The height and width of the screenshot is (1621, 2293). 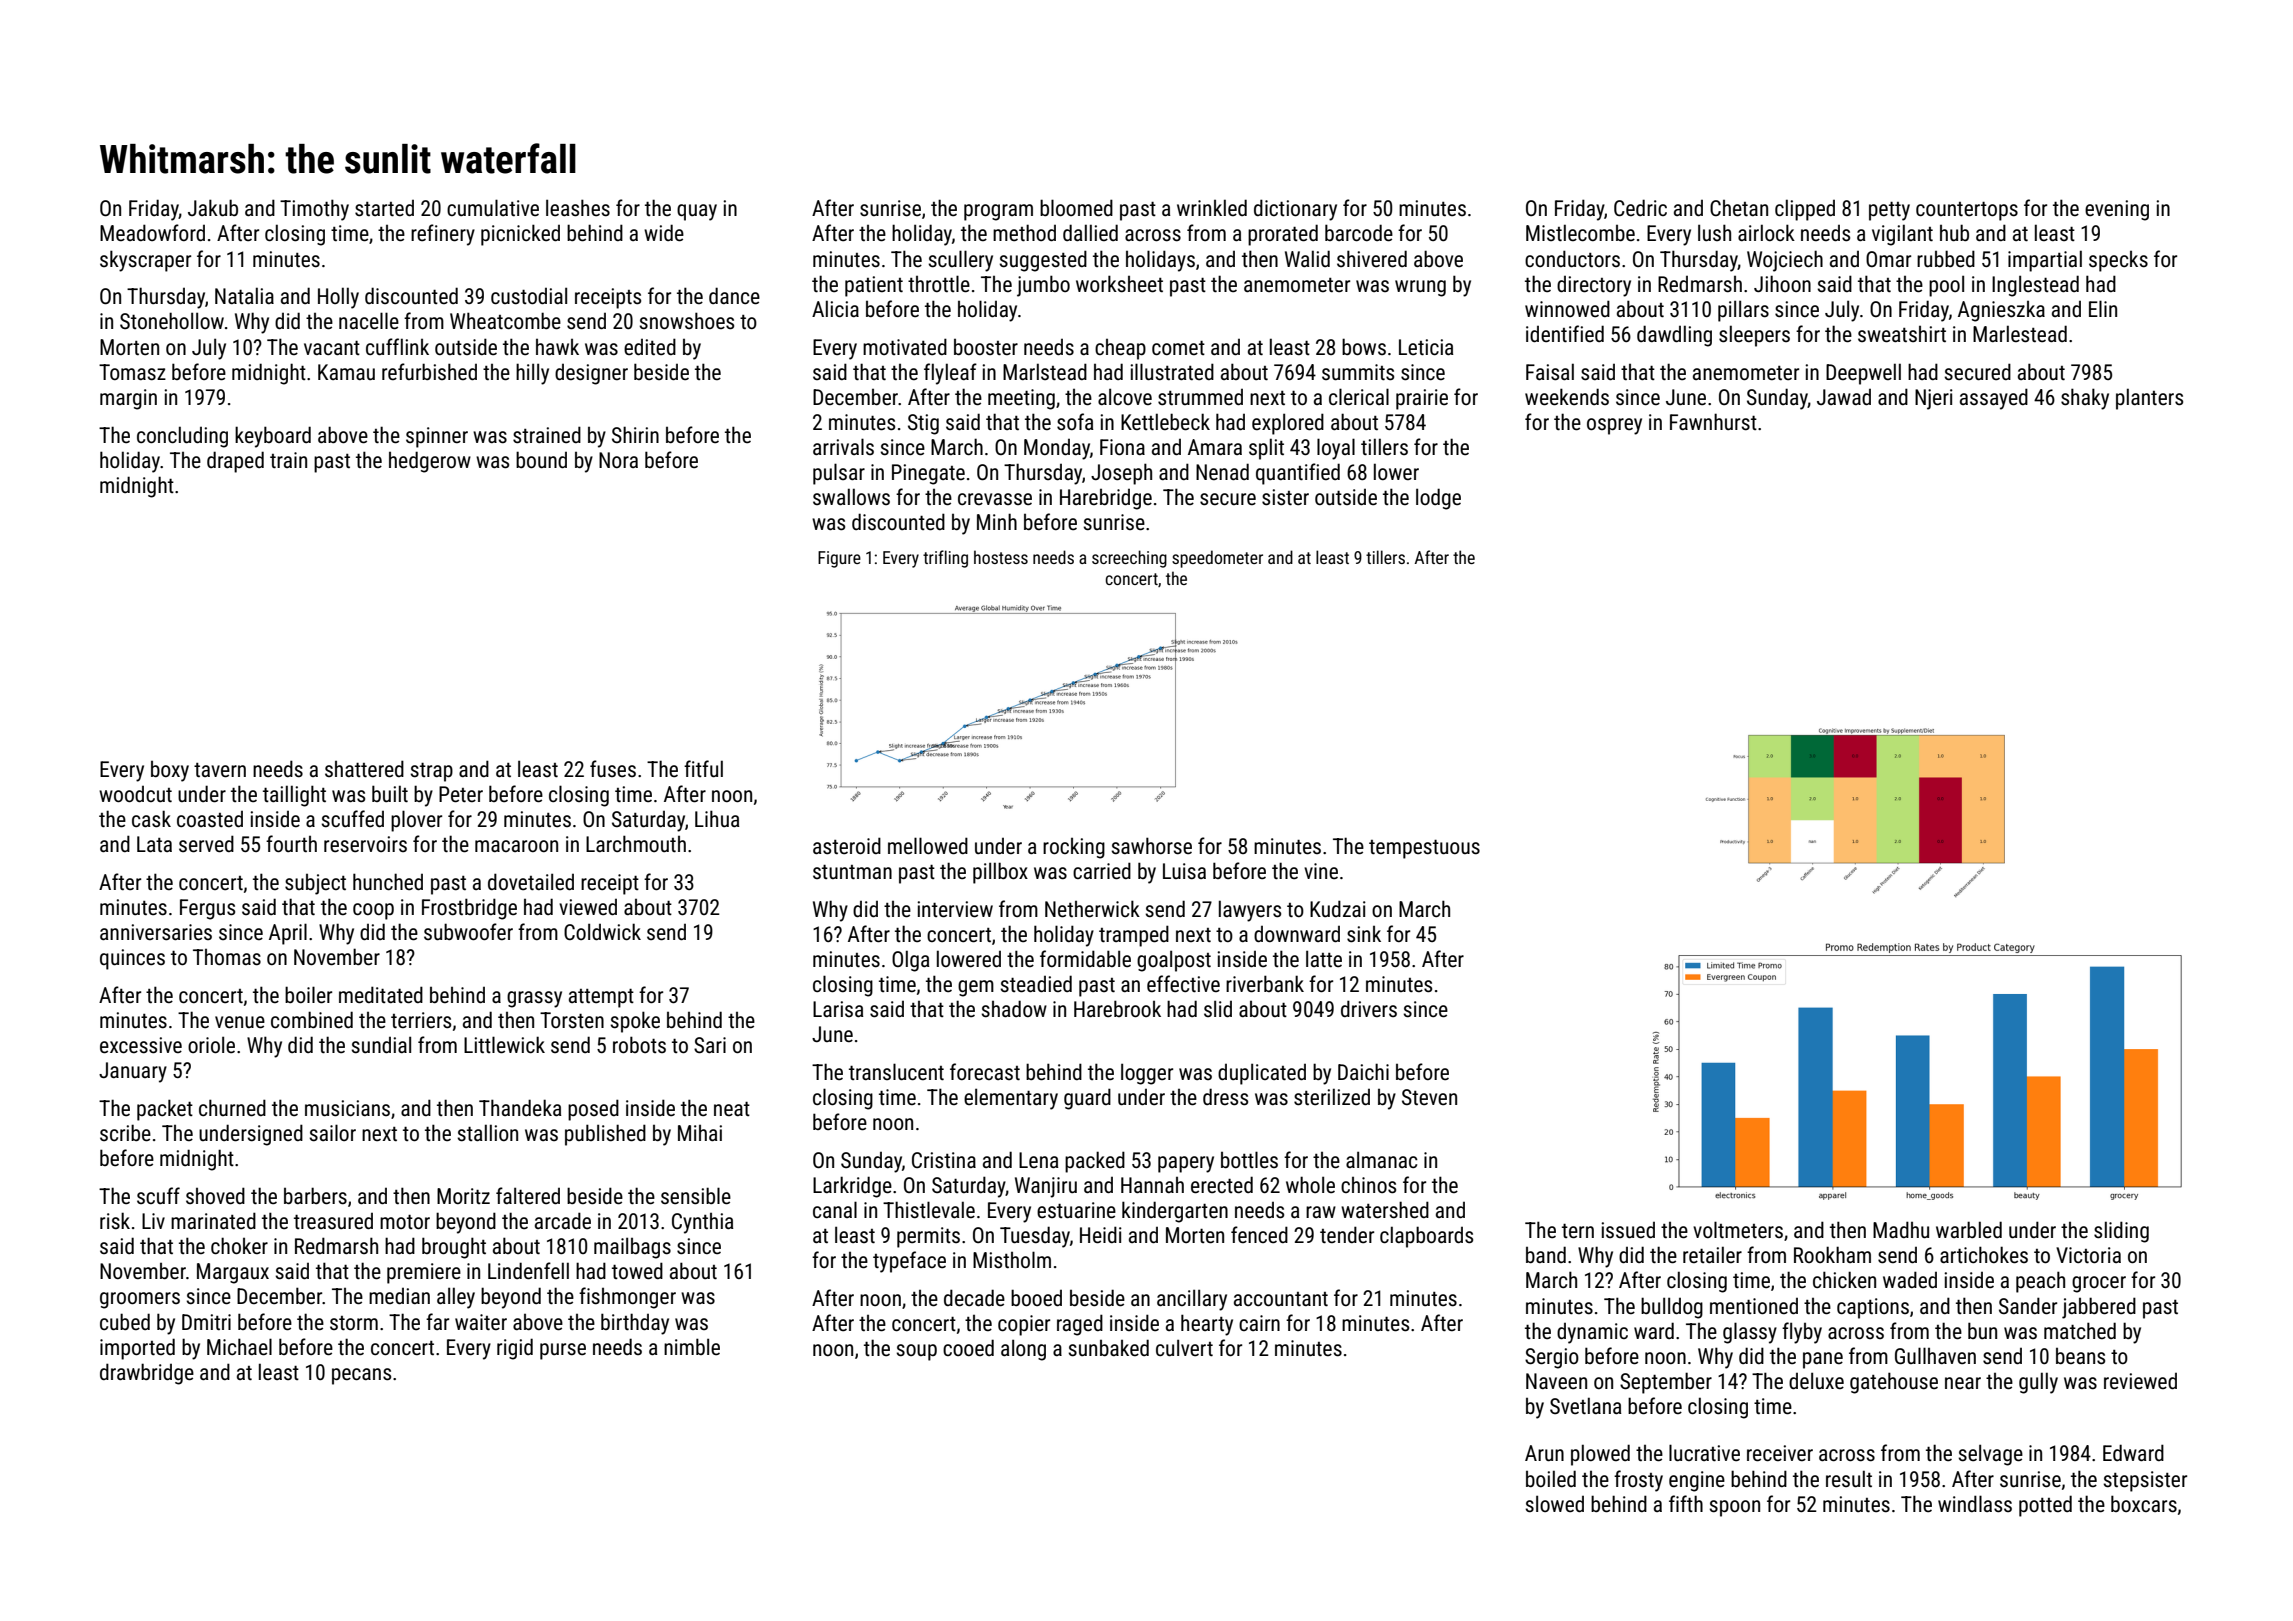 I want to click on Lata, so click(x=154, y=844).
